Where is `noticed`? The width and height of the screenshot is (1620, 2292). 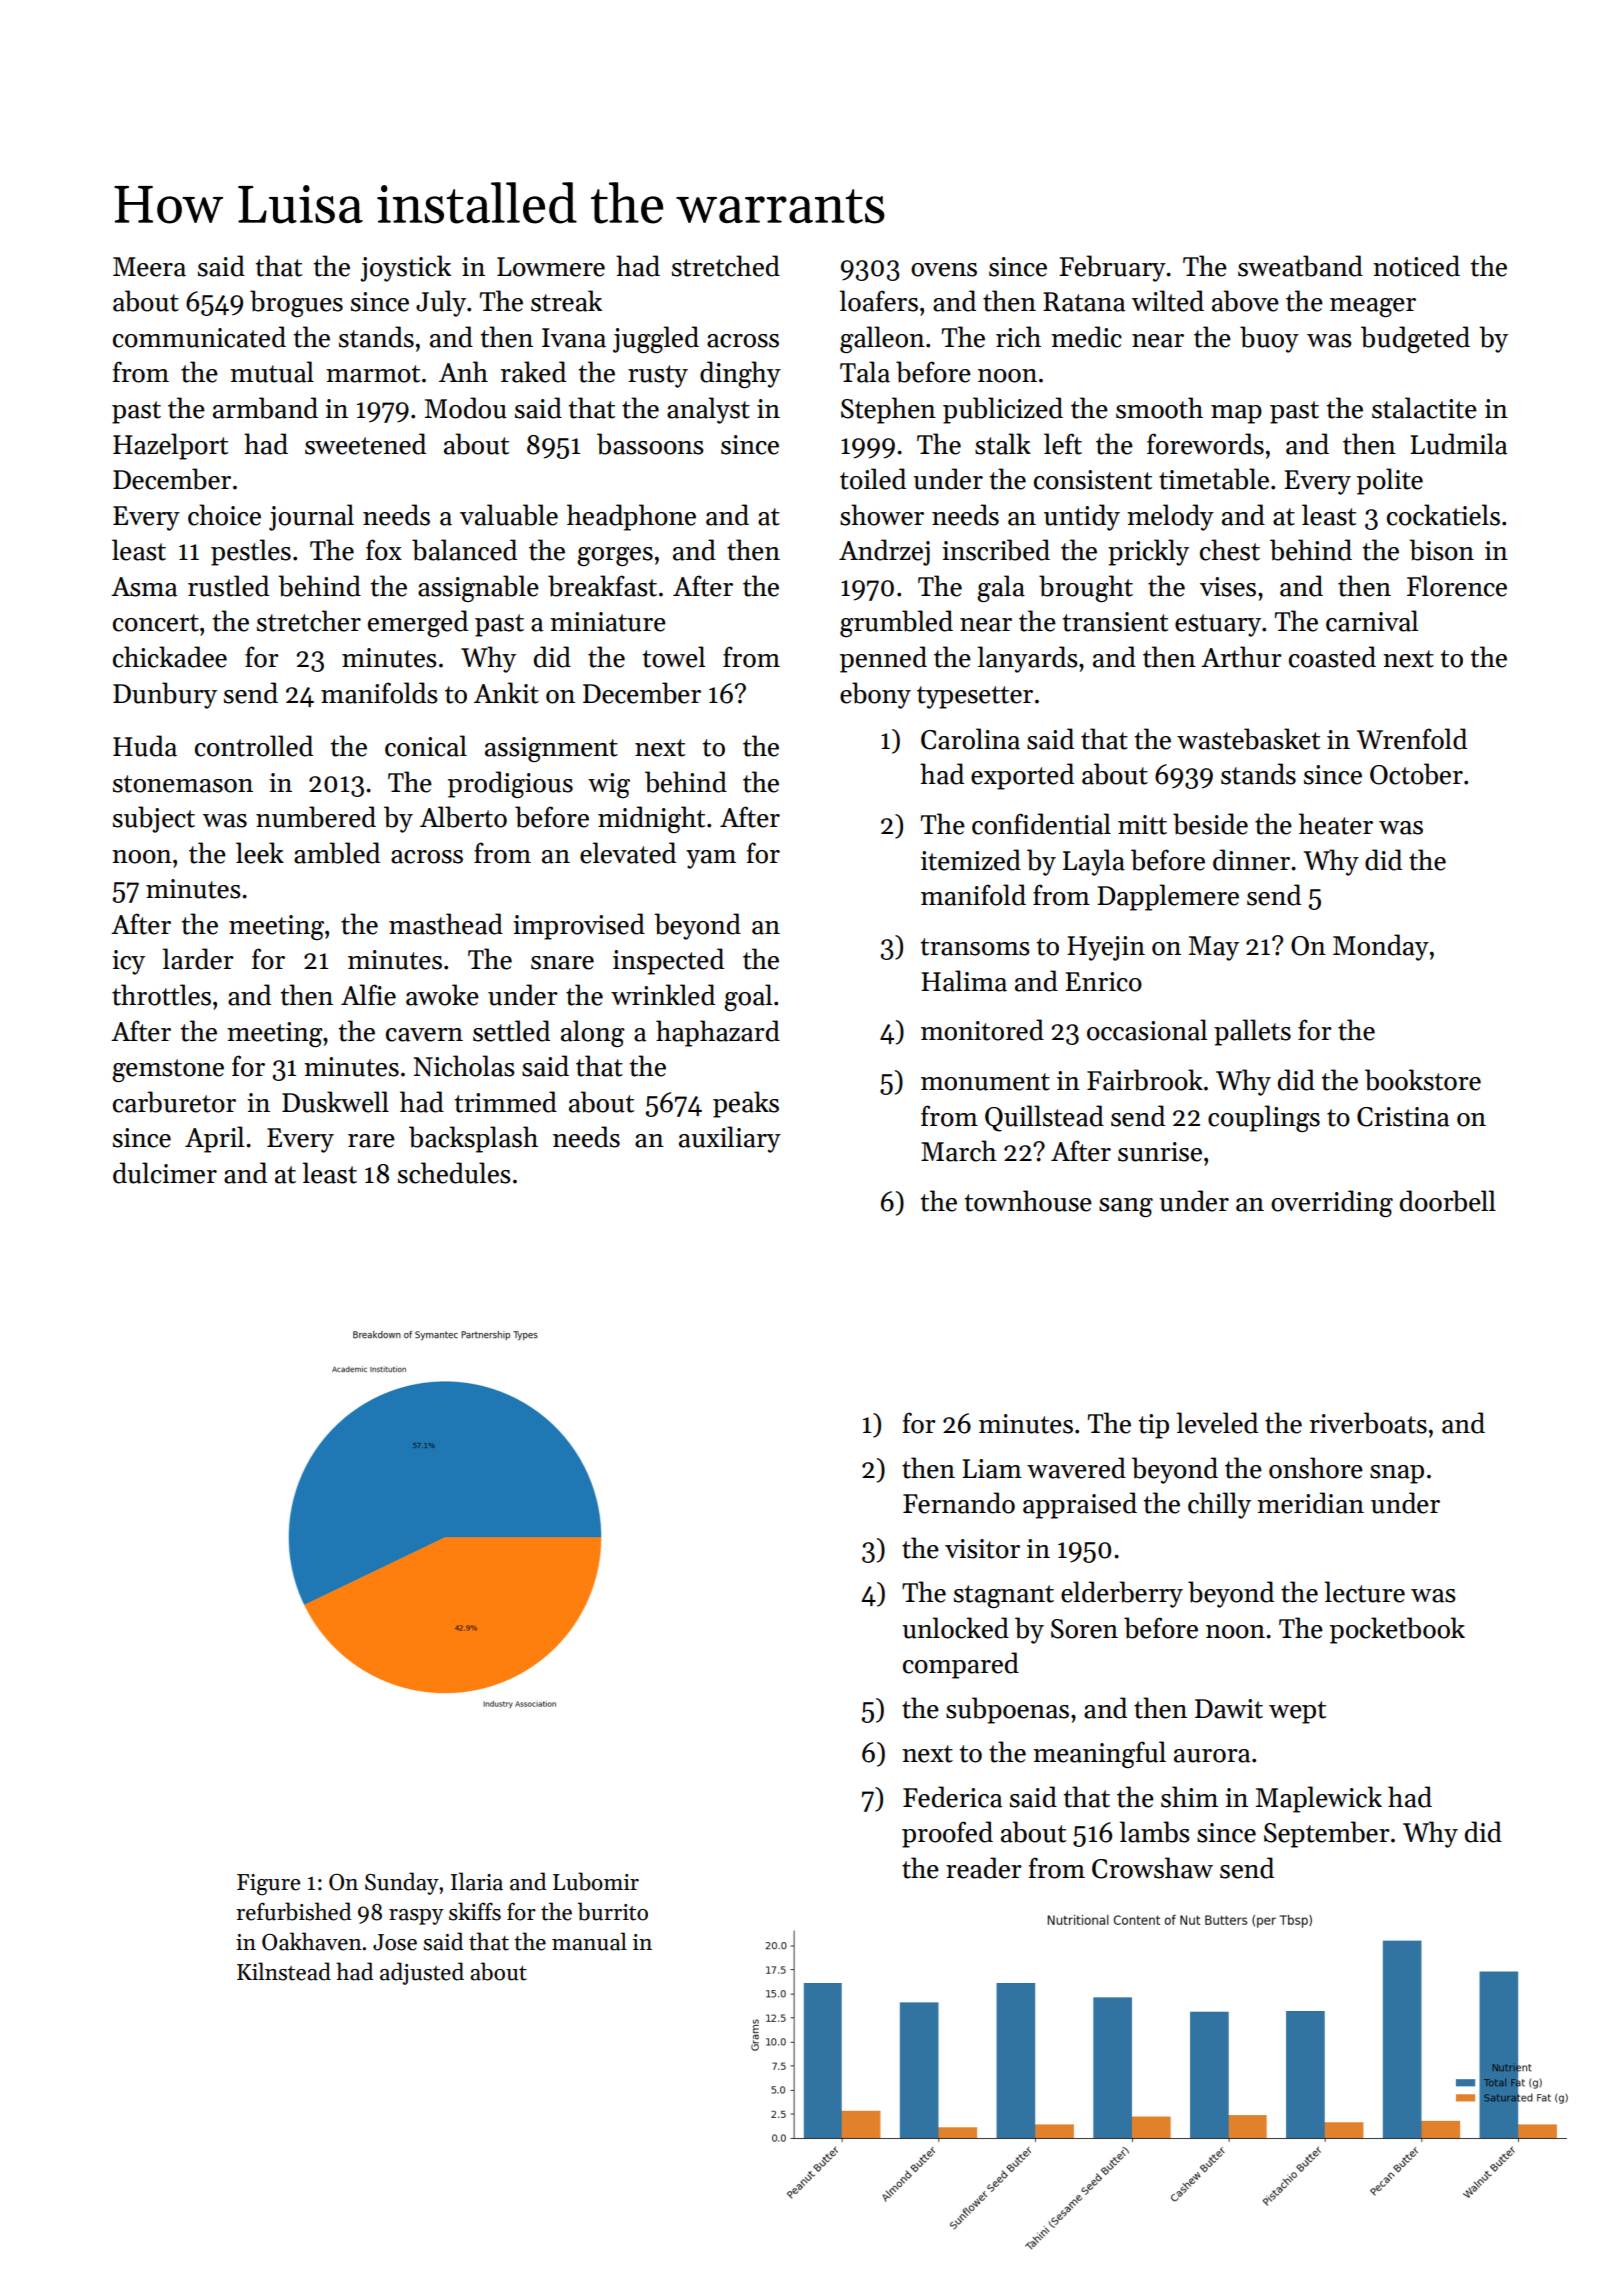 noticed is located at coordinates (1416, 266).
